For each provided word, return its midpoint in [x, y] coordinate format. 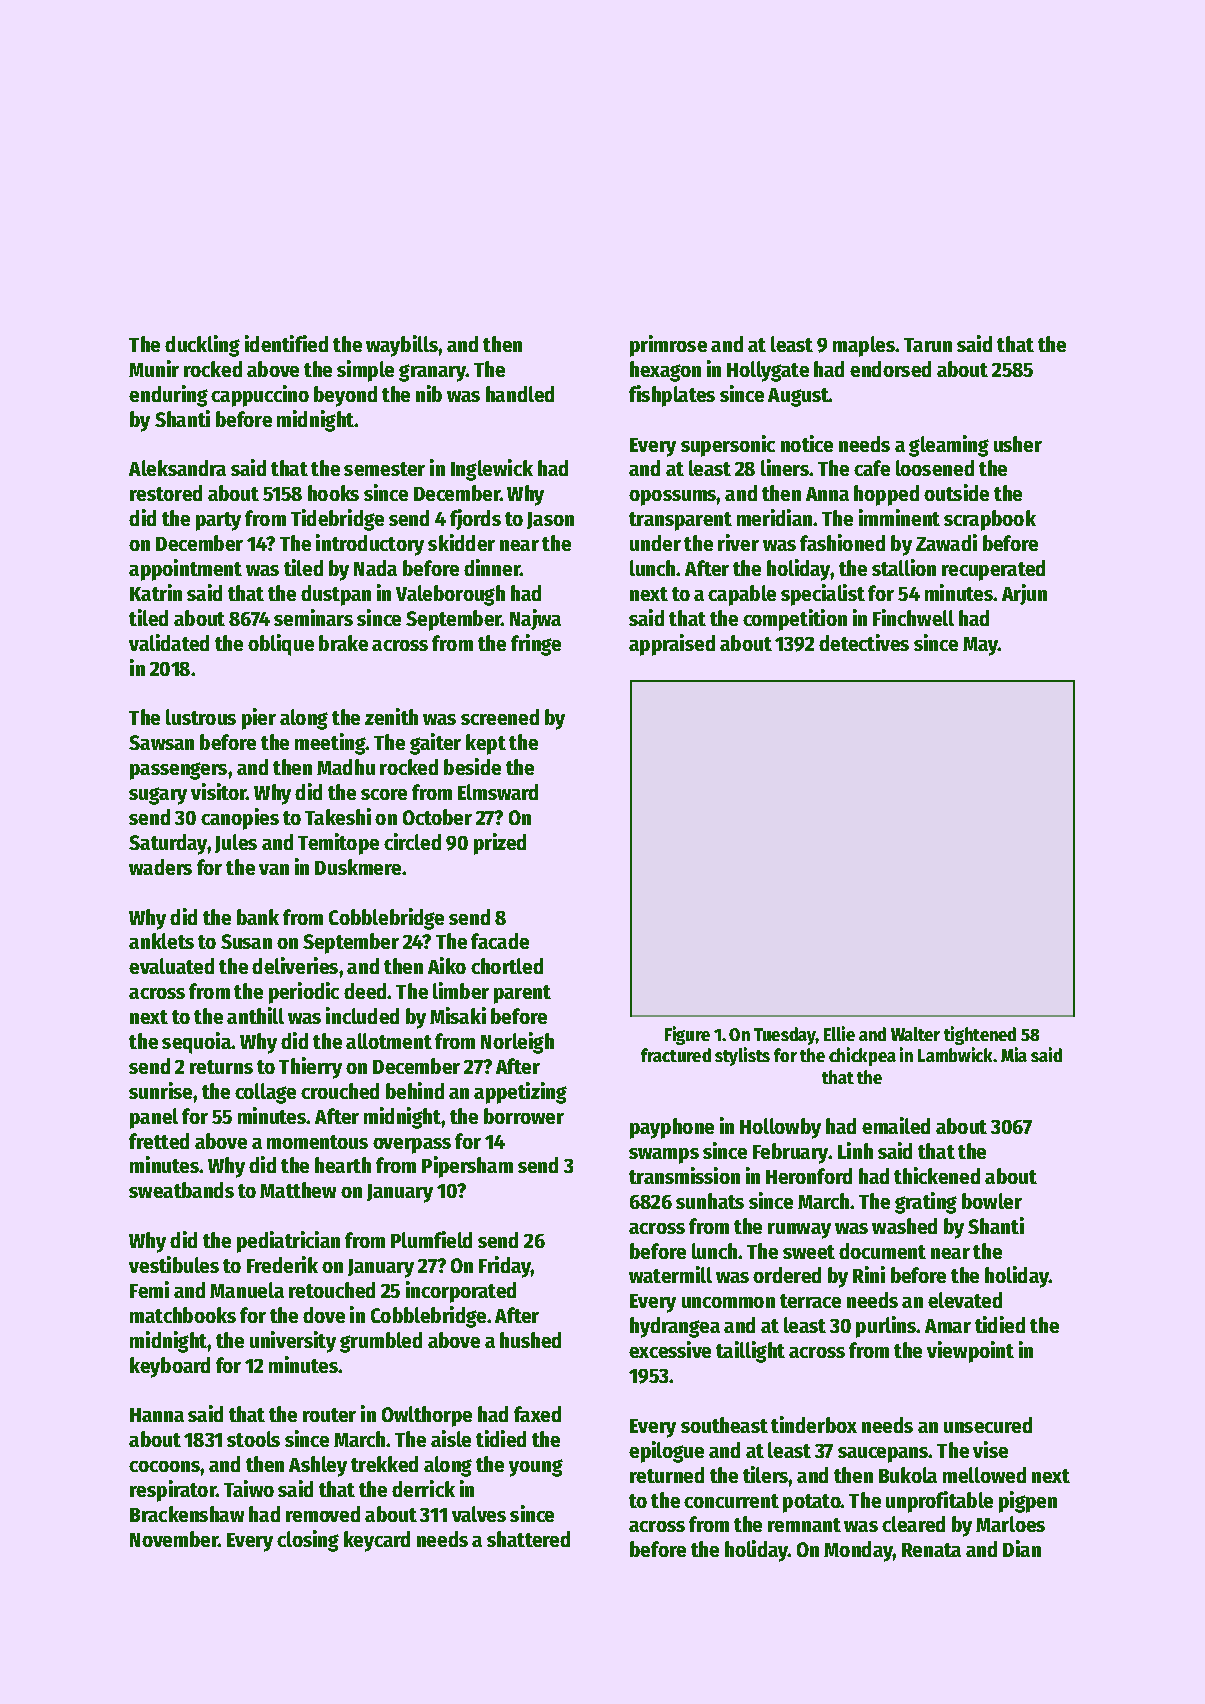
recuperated [993, 570]
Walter [915, 1034]
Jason [550, 520]
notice [807, 443]
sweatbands [181, 1190]
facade [500, 941]
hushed [530, 1340]
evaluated [171, 966]
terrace [810, 1301]
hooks [333, 493]
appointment [185, 570]
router [329, 1415]
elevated [965, 1300]
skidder [461, 542]
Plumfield [431, 1239]
